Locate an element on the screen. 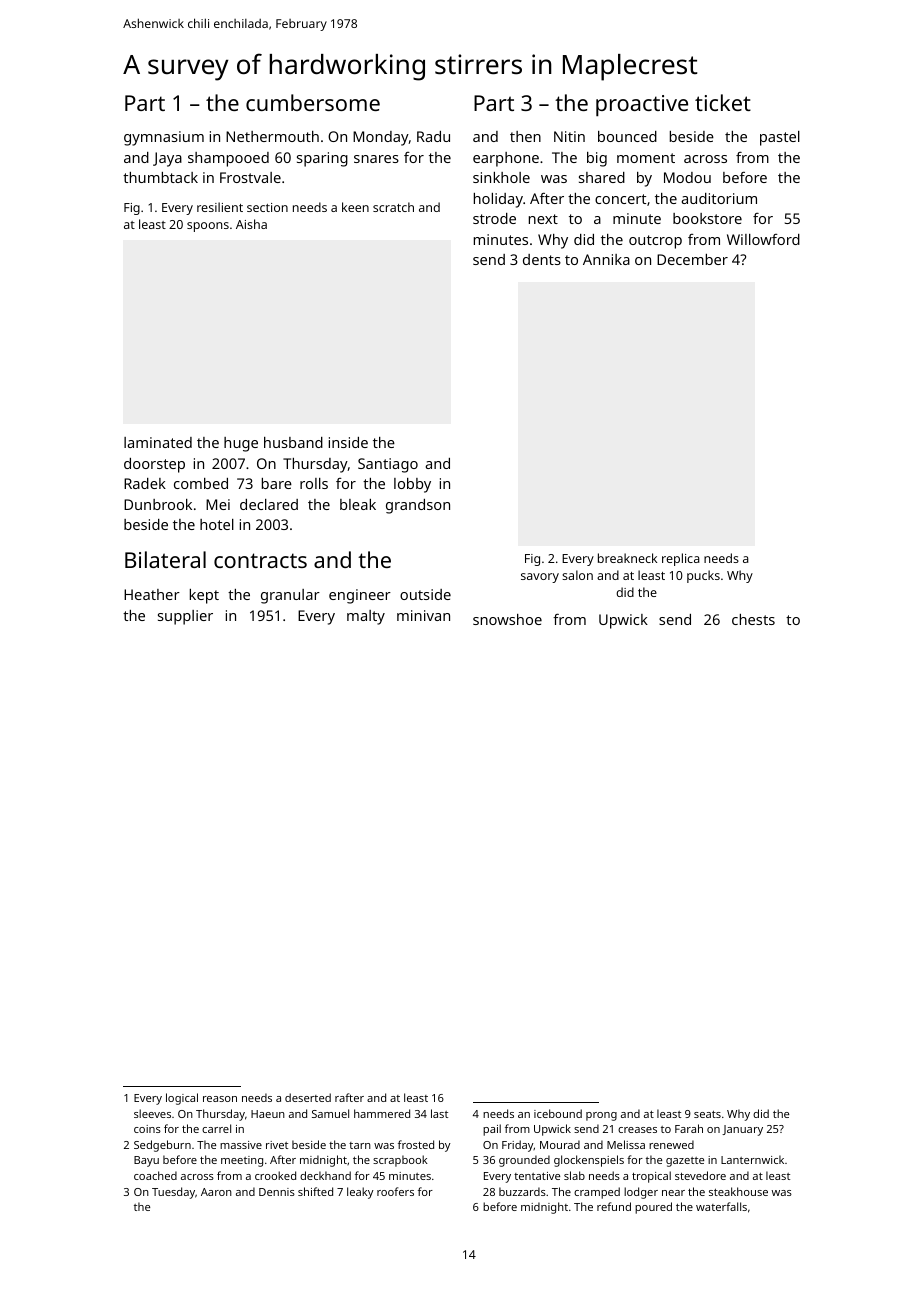 The height and width of the screenshot is (1308, 924). ticket is located at coordinates (723, 102).
